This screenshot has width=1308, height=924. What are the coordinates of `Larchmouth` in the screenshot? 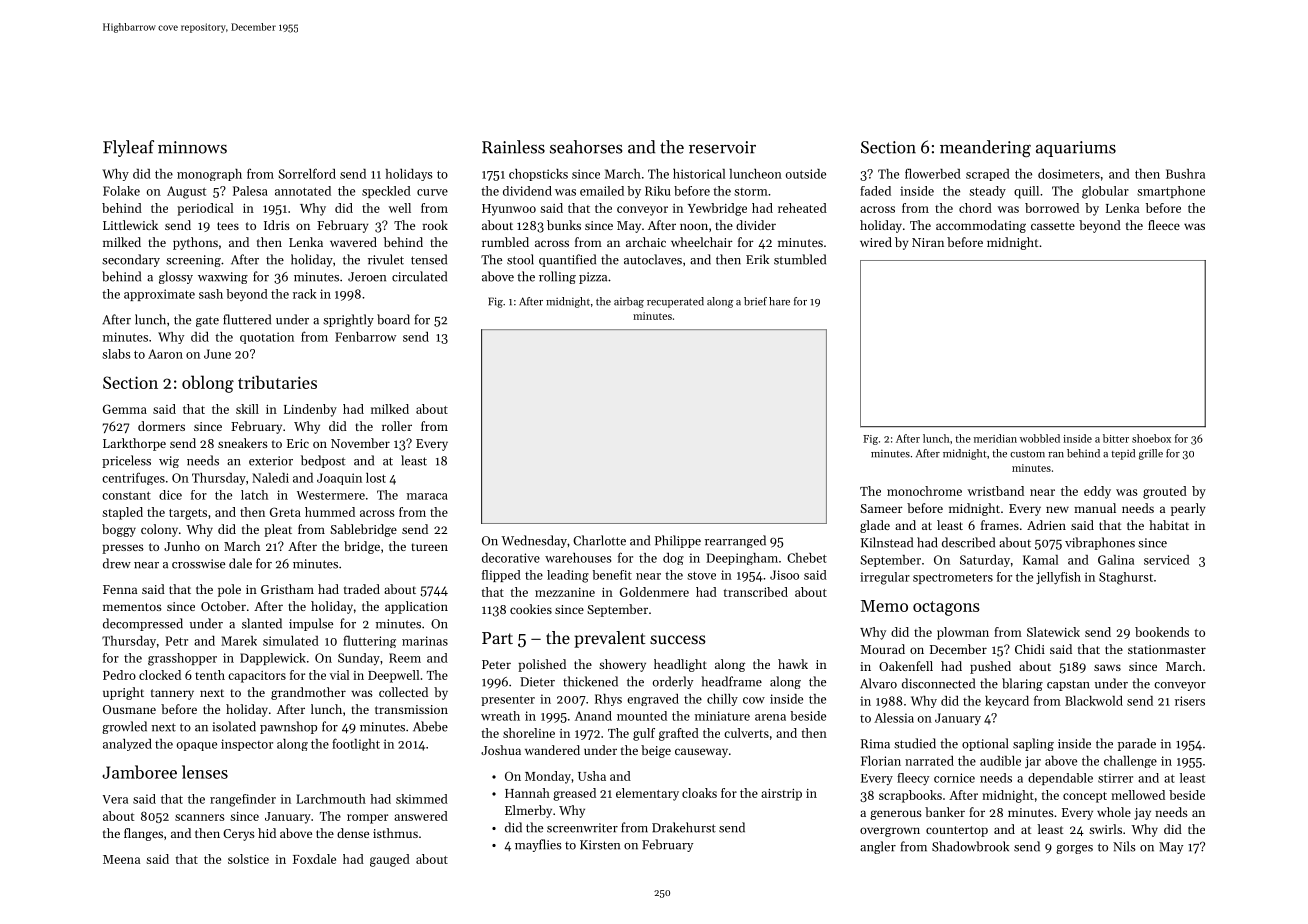 It's located at (331, 799).
